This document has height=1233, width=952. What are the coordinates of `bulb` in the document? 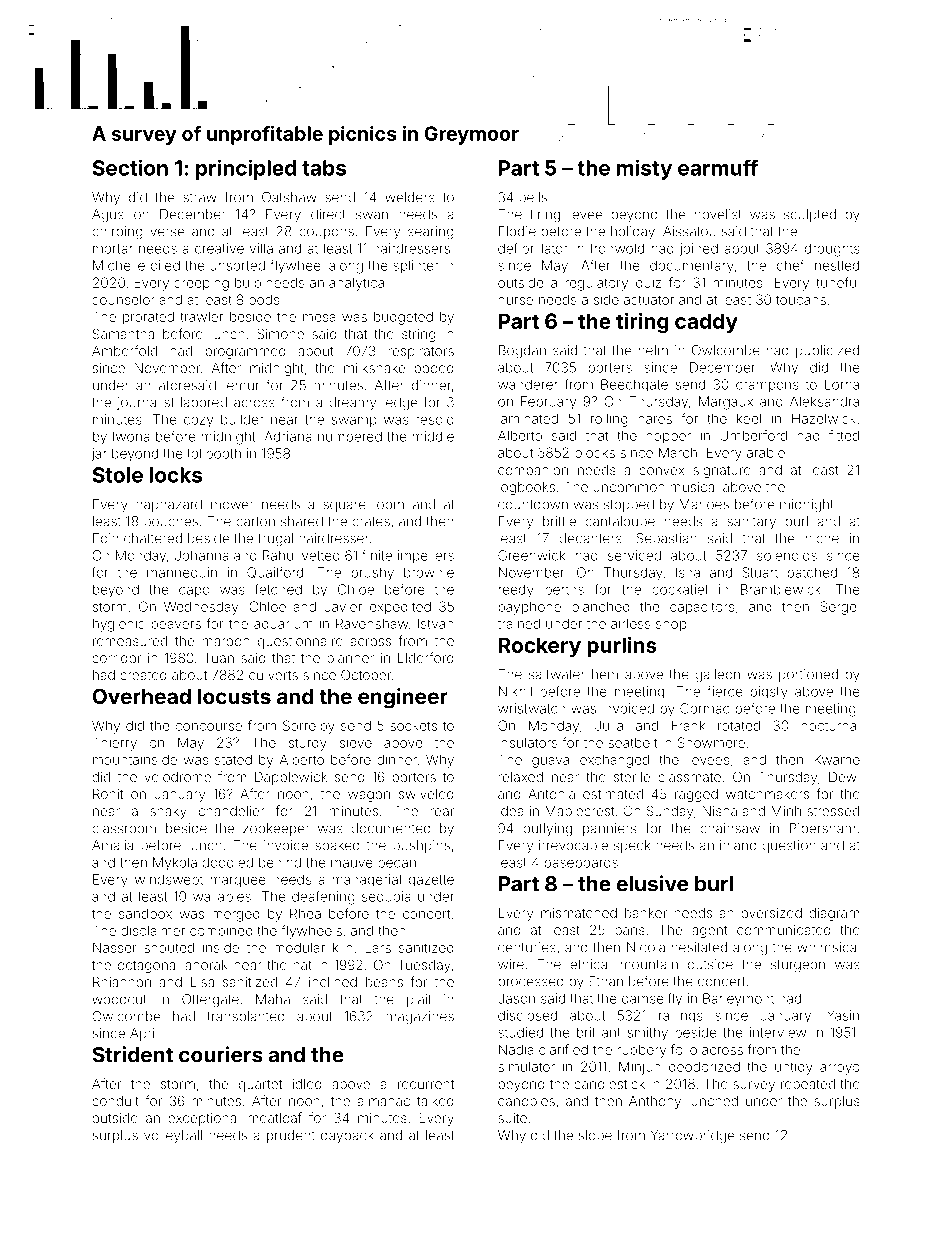 It's located at (248, 282).
